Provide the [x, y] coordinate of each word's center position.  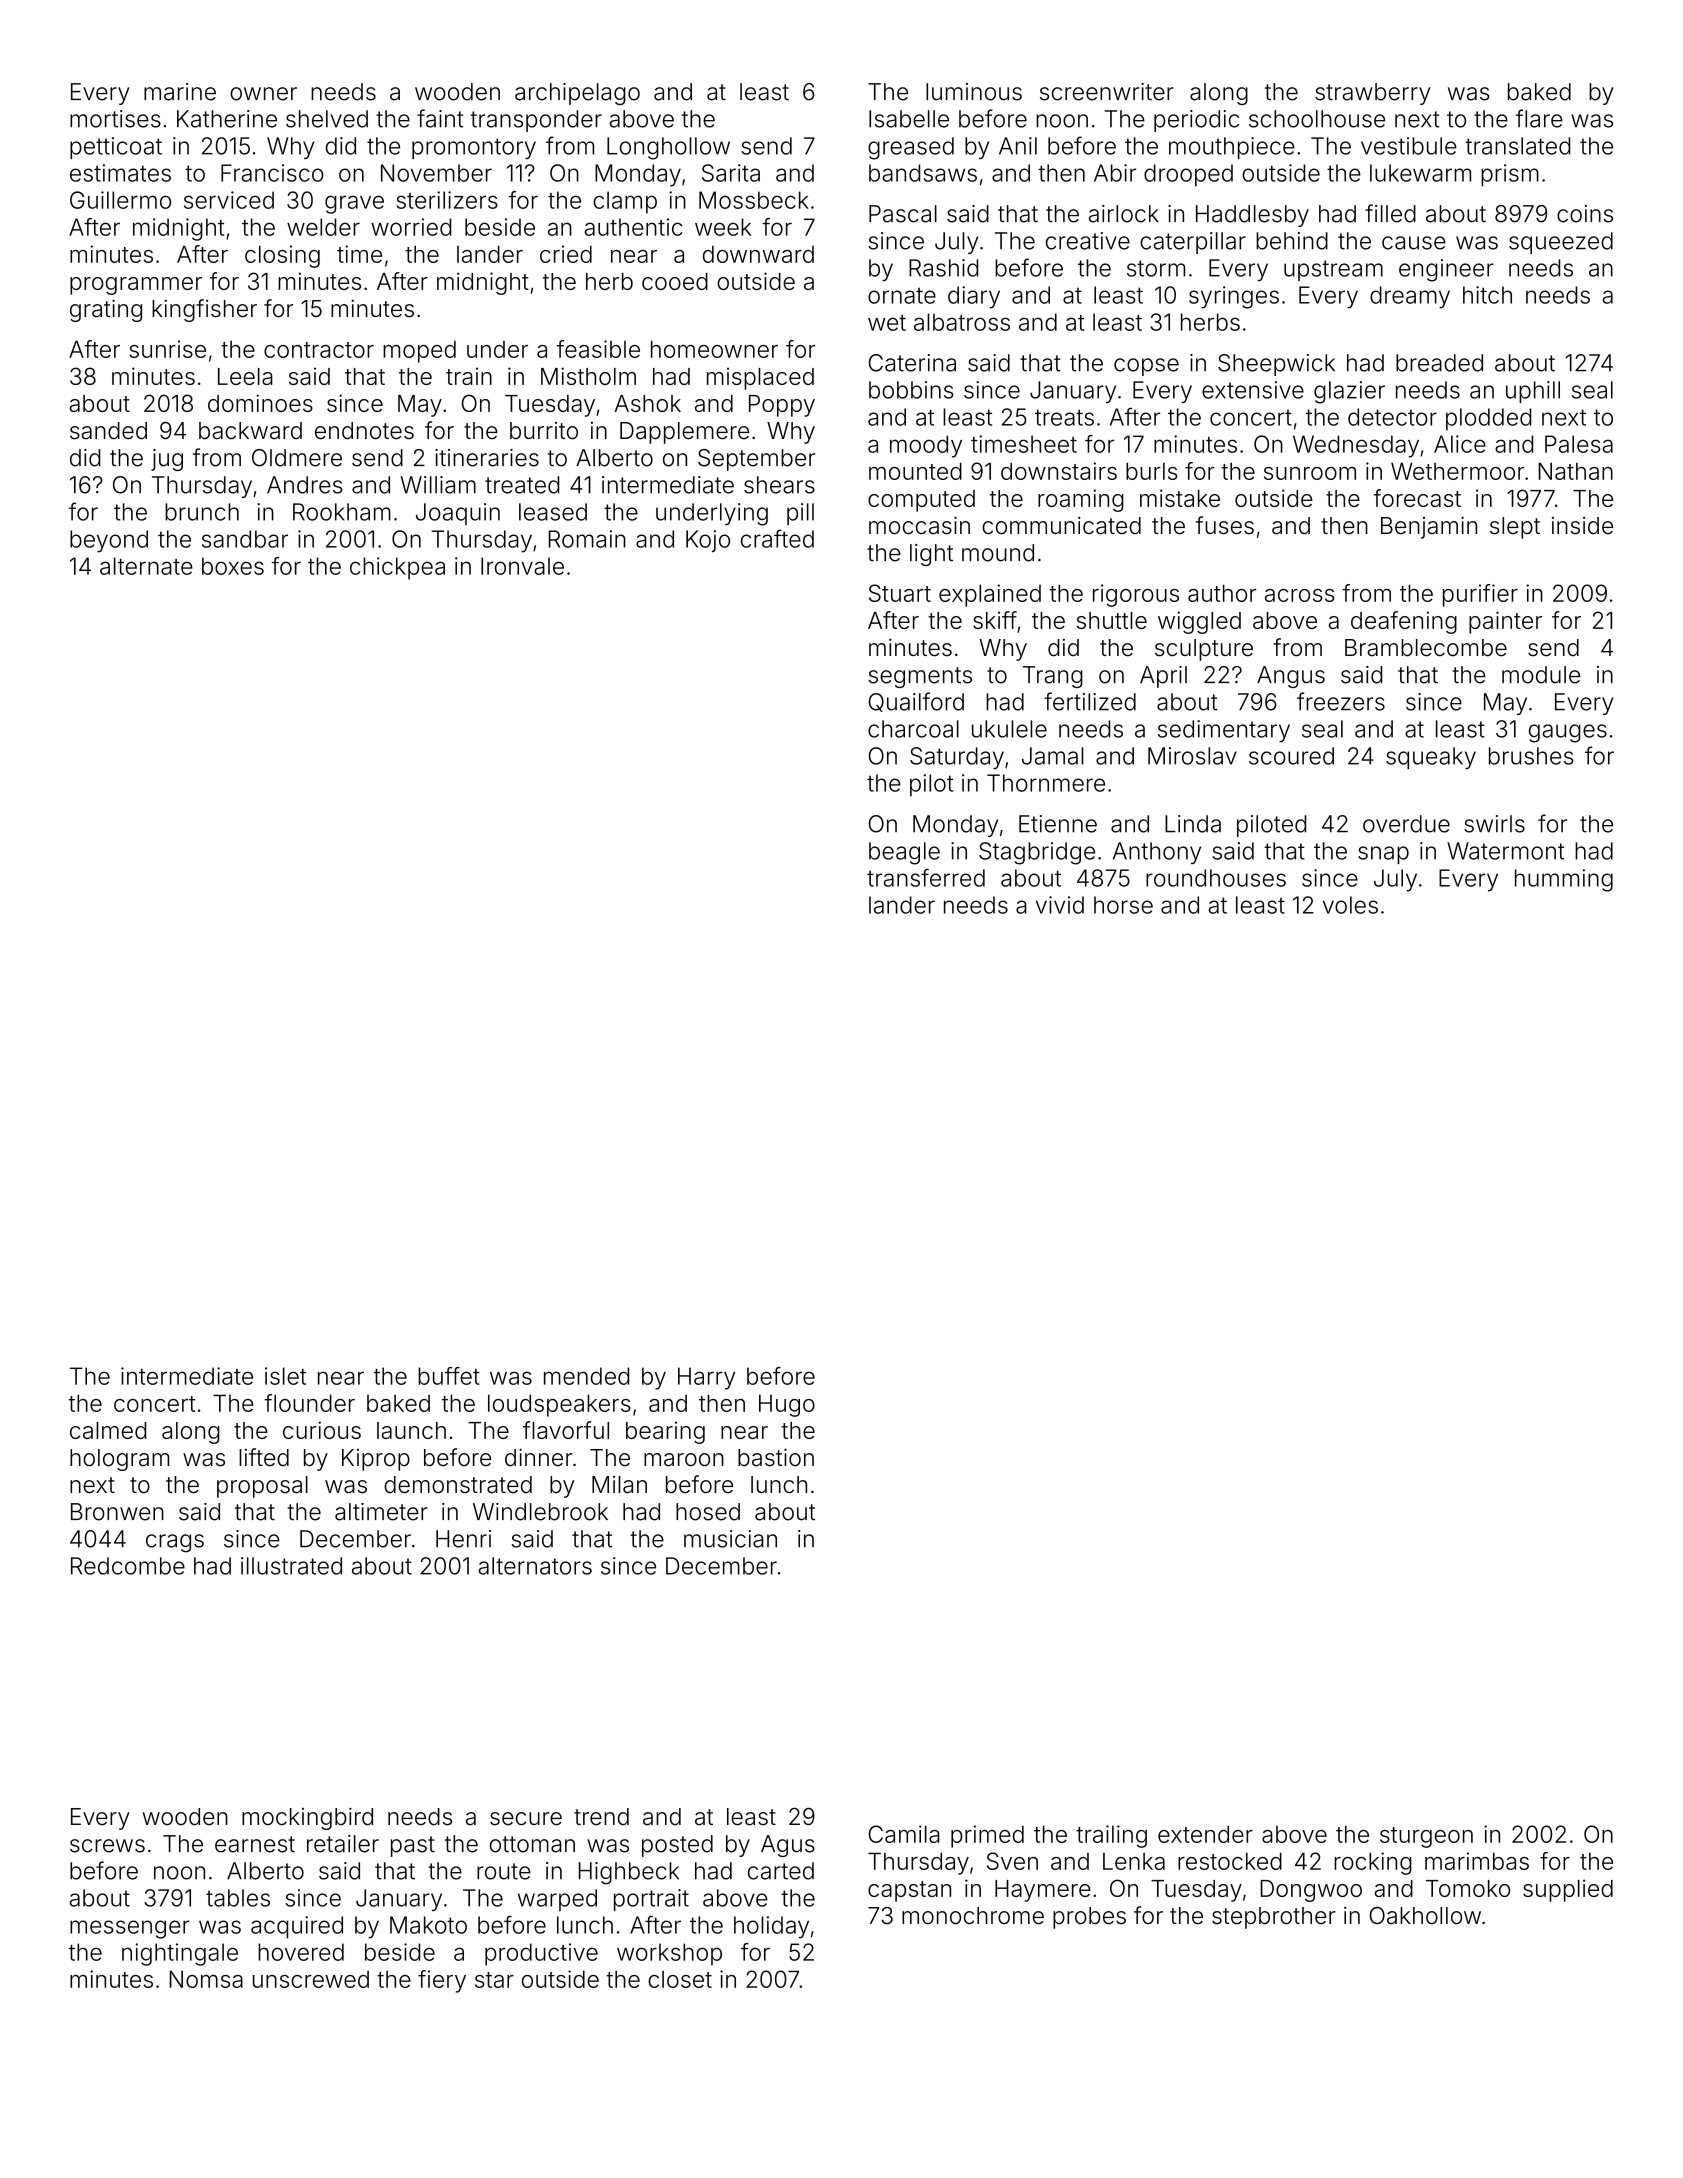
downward [758, 254]
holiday [771, 1927]
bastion [776, 1457]
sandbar [245, 539]
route [504, 1871]
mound [998, 553]
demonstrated [458, 1485]
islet [285, 1376]
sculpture [1204, 650]
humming [1564, 880]
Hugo [787, 1405]
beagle [904, 853]
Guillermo [120, 200]
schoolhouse [1317, 119]
